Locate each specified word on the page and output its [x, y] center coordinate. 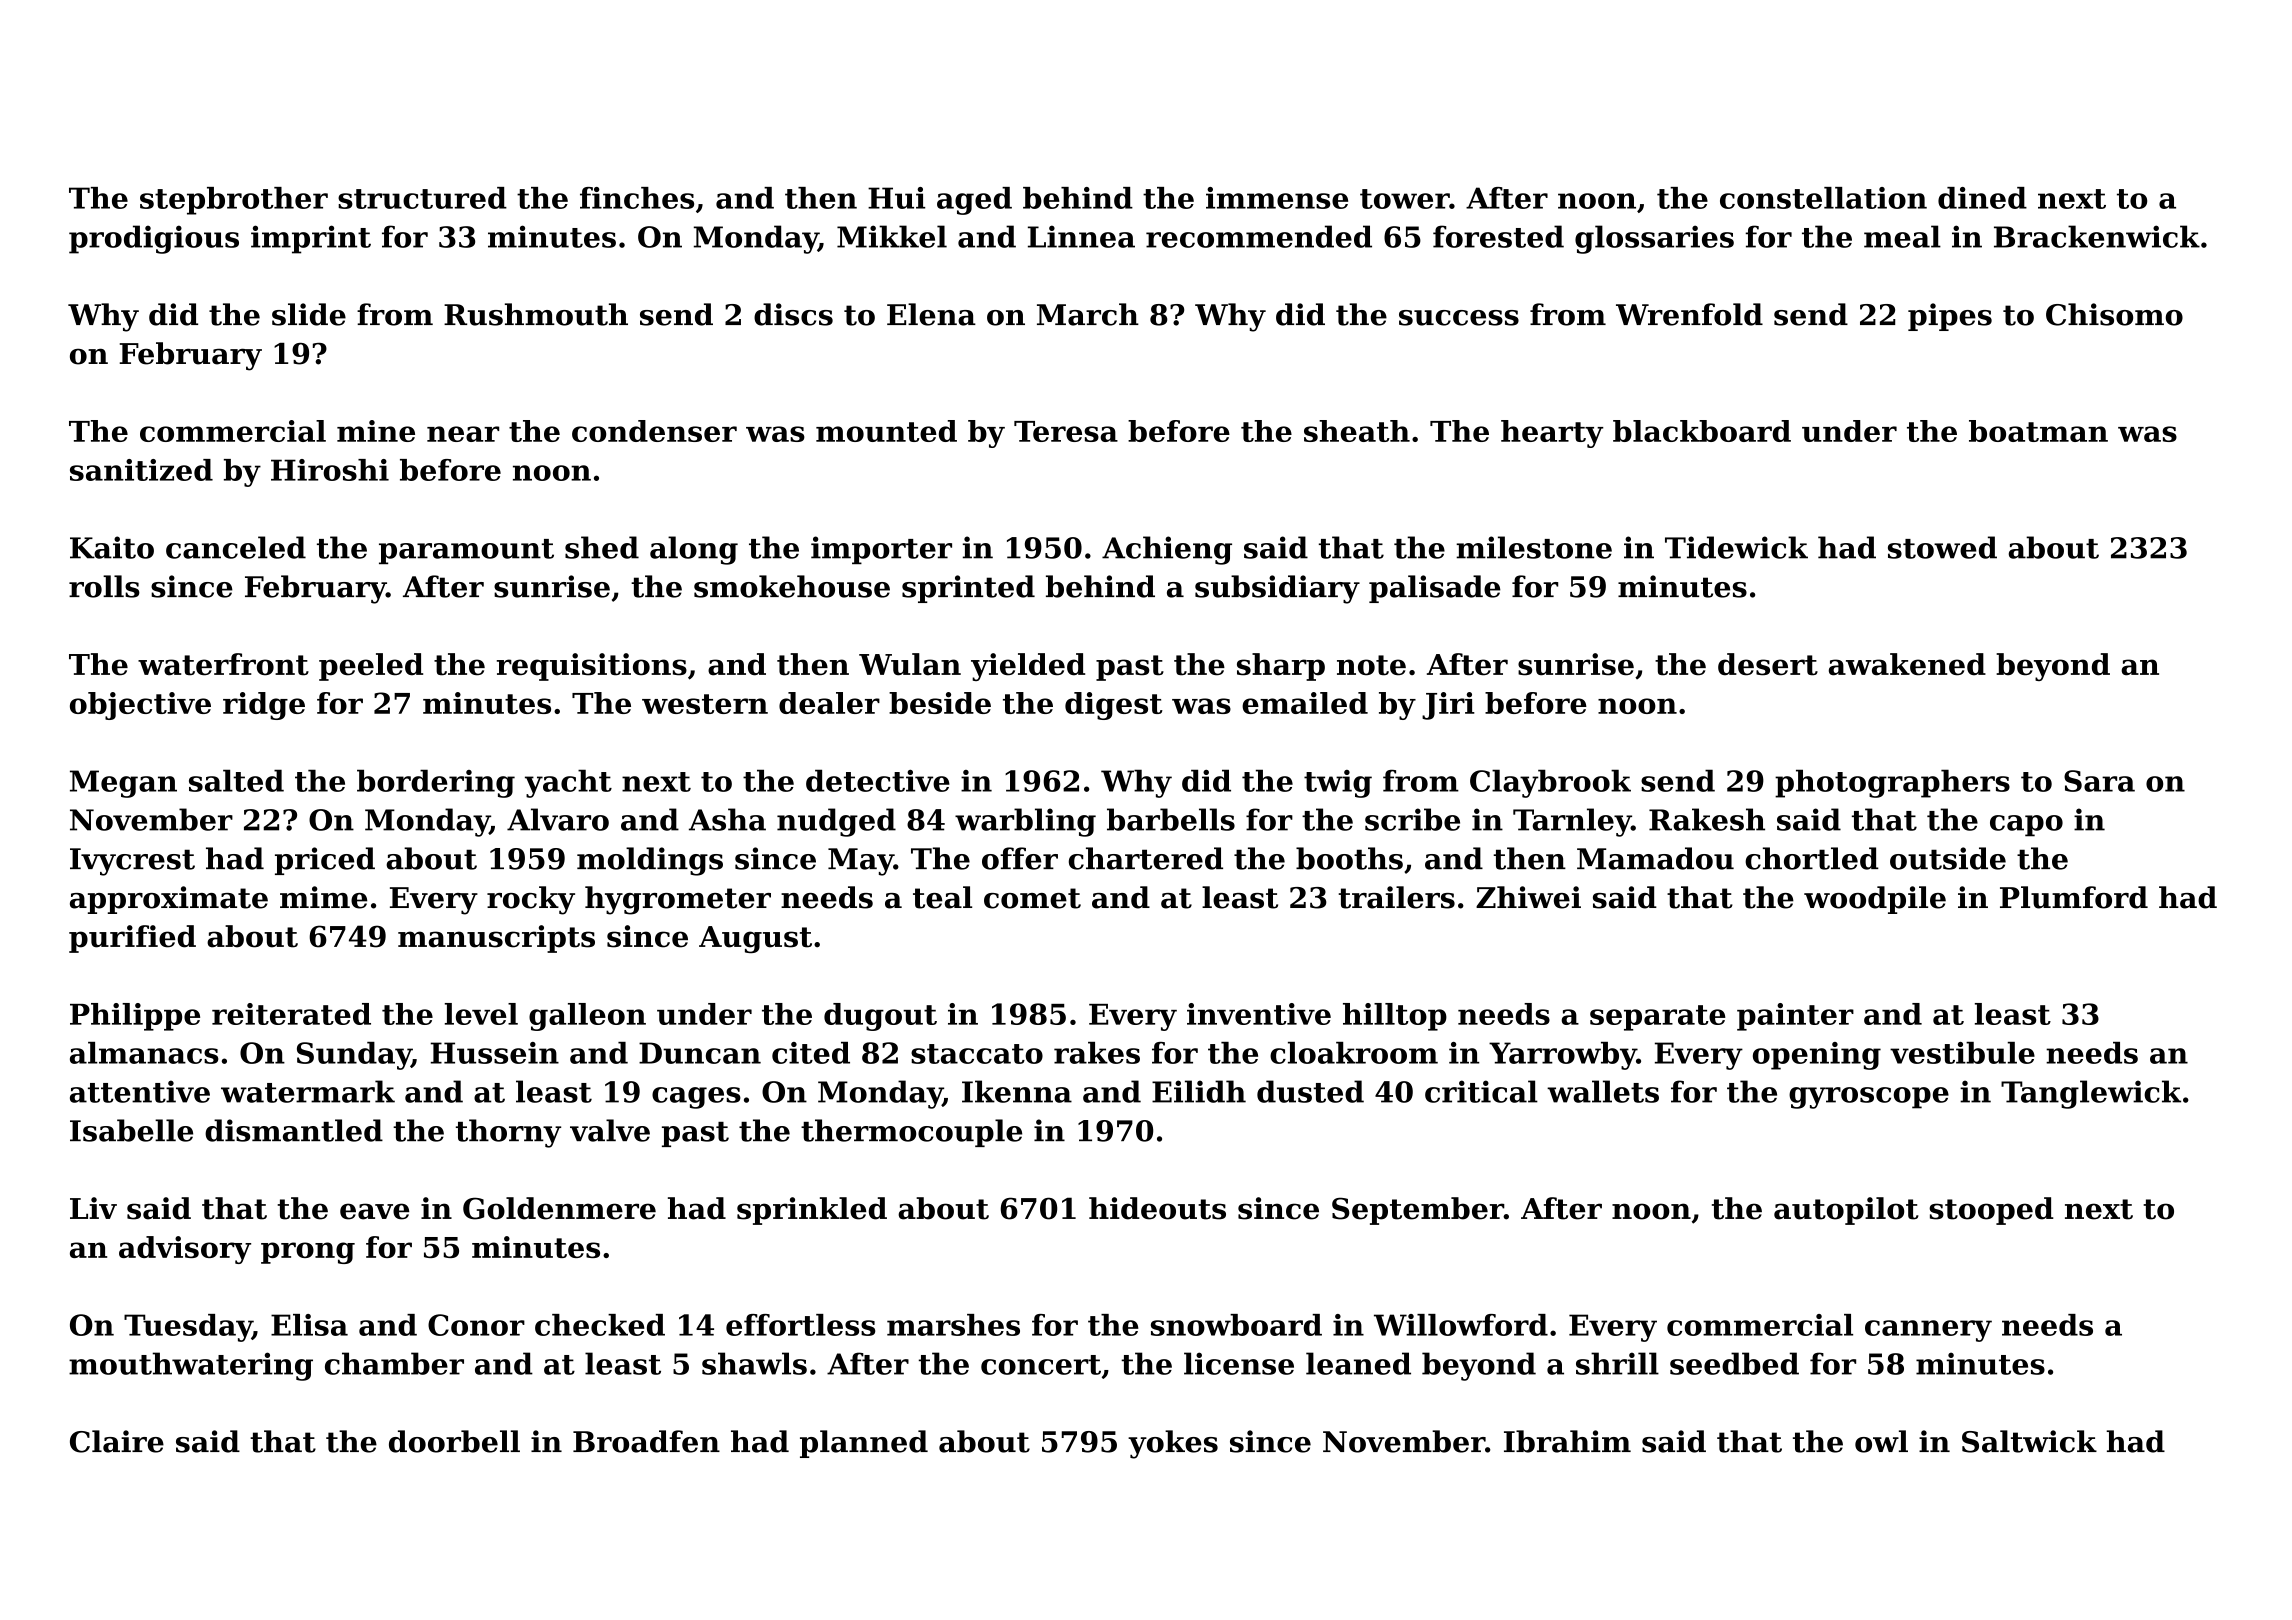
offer [1020, 858]
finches [637, 198]
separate [1658, 1018]
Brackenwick [2097, 236]
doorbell [454, 1441]
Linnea [1081, 236]
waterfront [223, 664]
